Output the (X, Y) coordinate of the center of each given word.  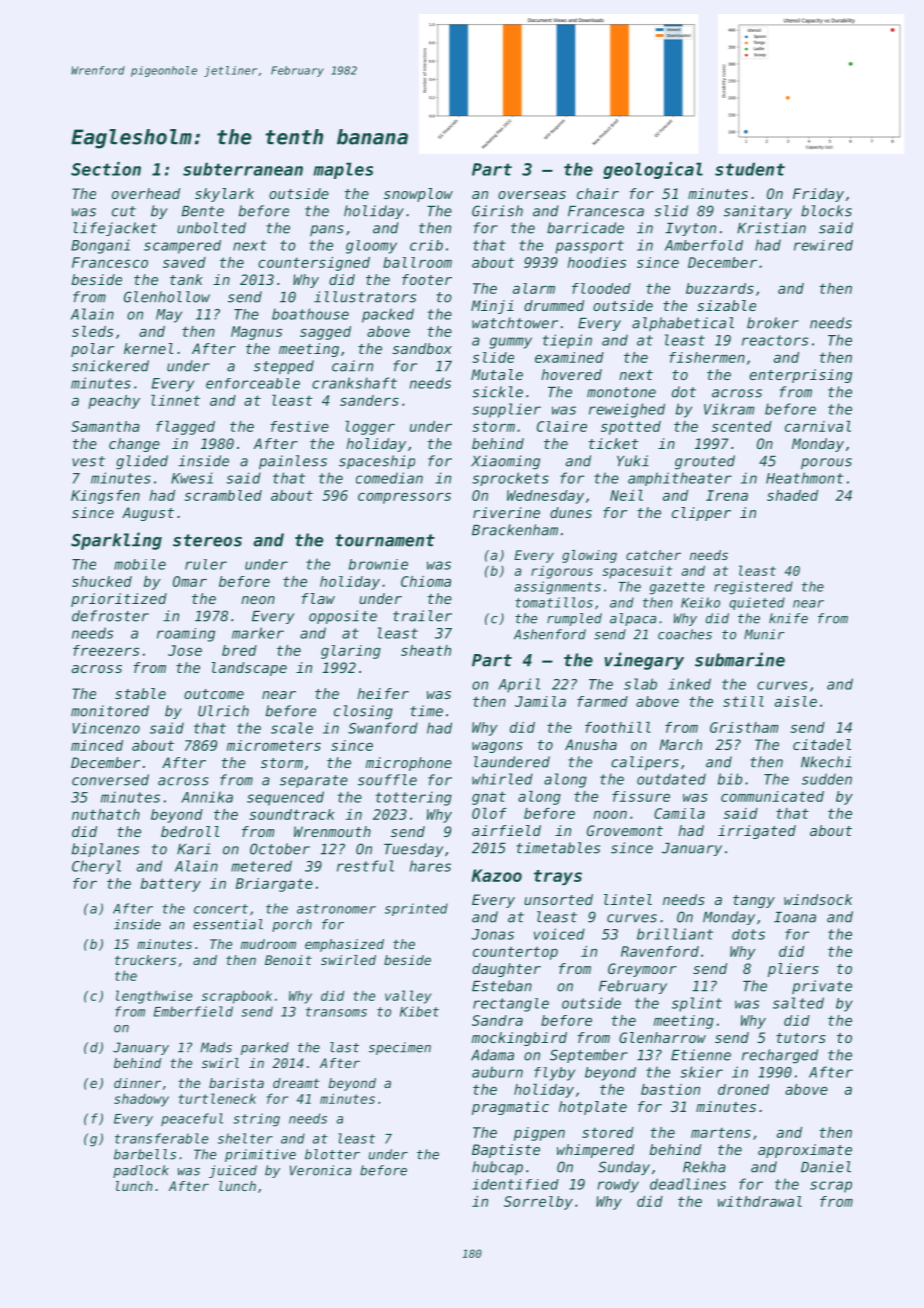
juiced (233, 1171)
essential (228, 924)
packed (388, 315)
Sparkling (116, 541)
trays (558, 877)
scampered (182, 247)
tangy (754, 901)
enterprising (800, 376)
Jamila (540, 701)
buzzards (720, 288)
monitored (110, 711)
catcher (653, 555)
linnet (175, 400)
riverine (506, 512)
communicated (772, 796)
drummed (554, 305)
